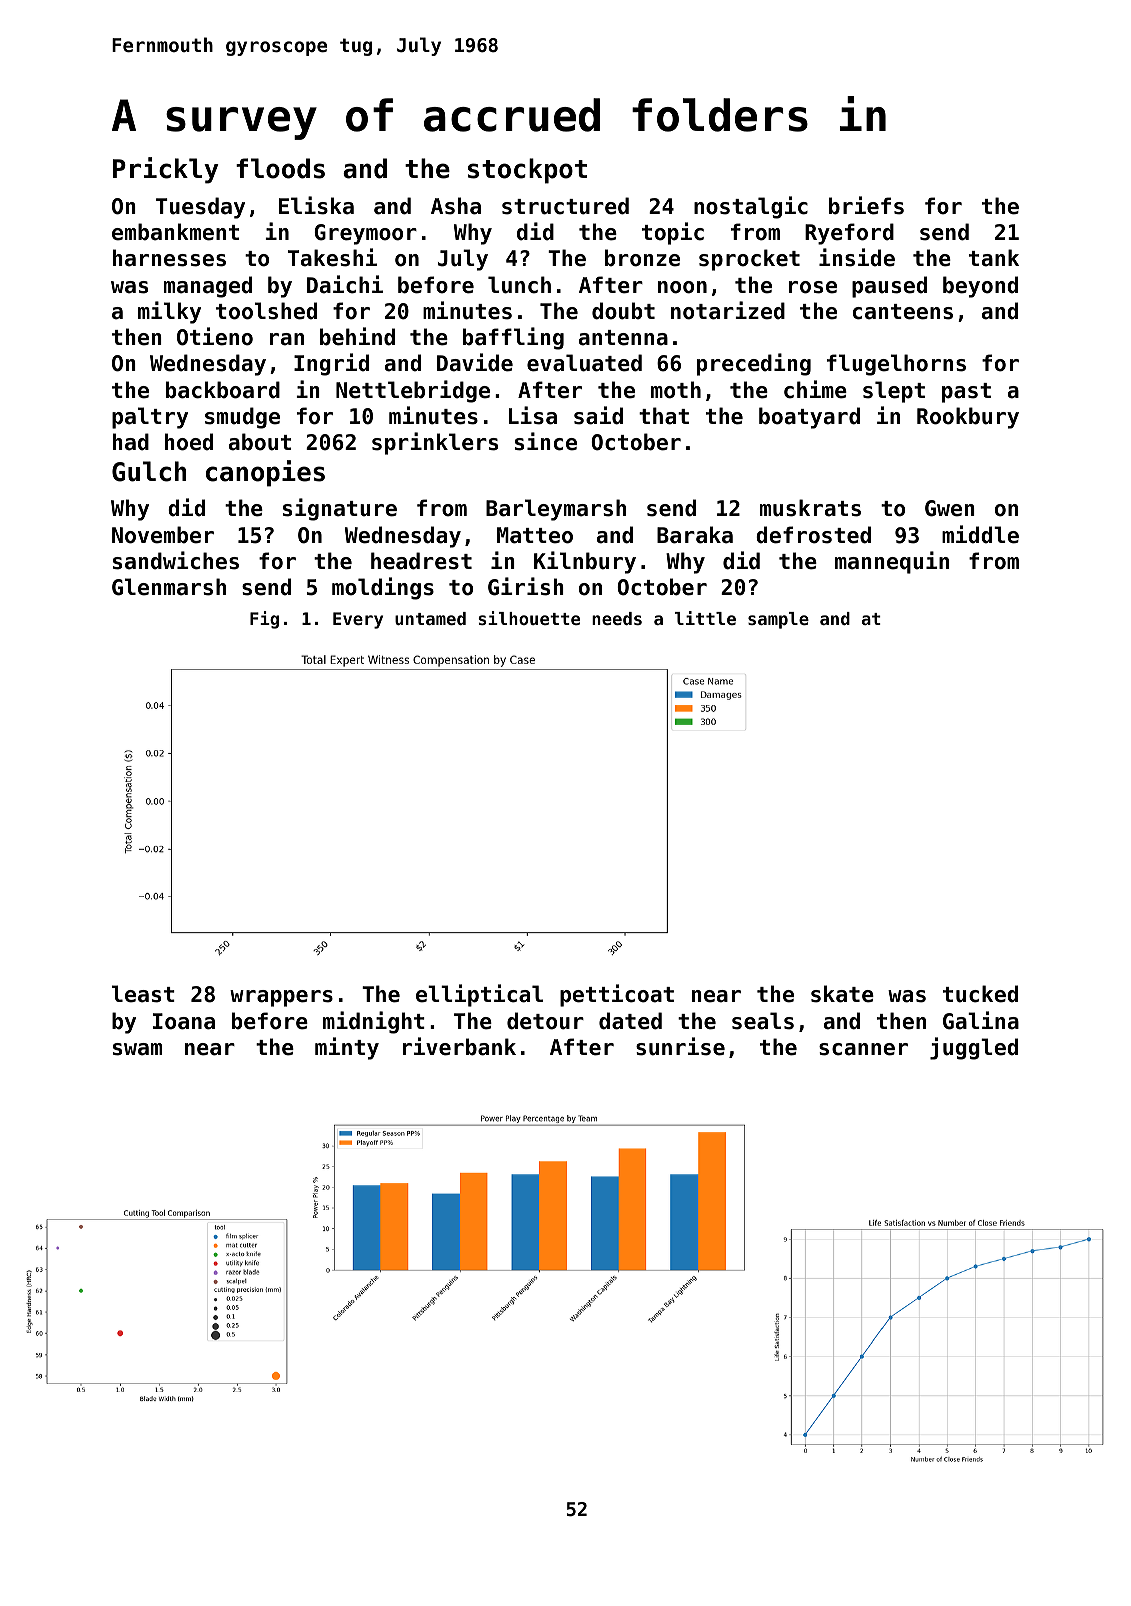  I want to click on Every, so click(358, 620).
